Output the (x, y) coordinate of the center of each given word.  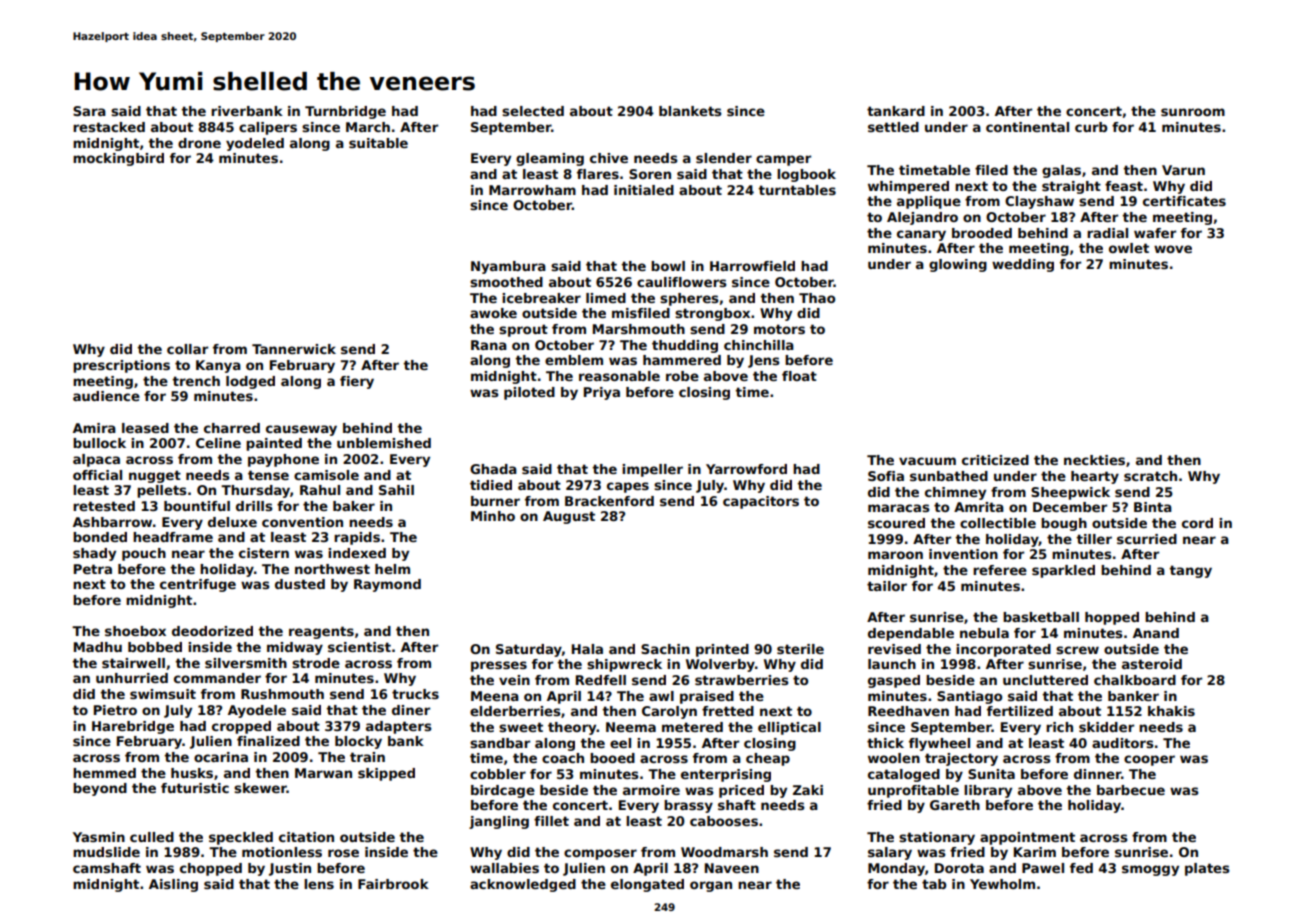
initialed (644, 190)
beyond (100, 789)
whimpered (908, 187)
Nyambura (508, 267)
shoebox (135, 631)
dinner (1097, 774)
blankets (690, 111)
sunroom (1193, 112)
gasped (894, 681)
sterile (800, 649)
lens (319, 884)
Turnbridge (345, 112)
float (799, 376)
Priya (602, 393)
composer (600, 854)
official (97, 475)
